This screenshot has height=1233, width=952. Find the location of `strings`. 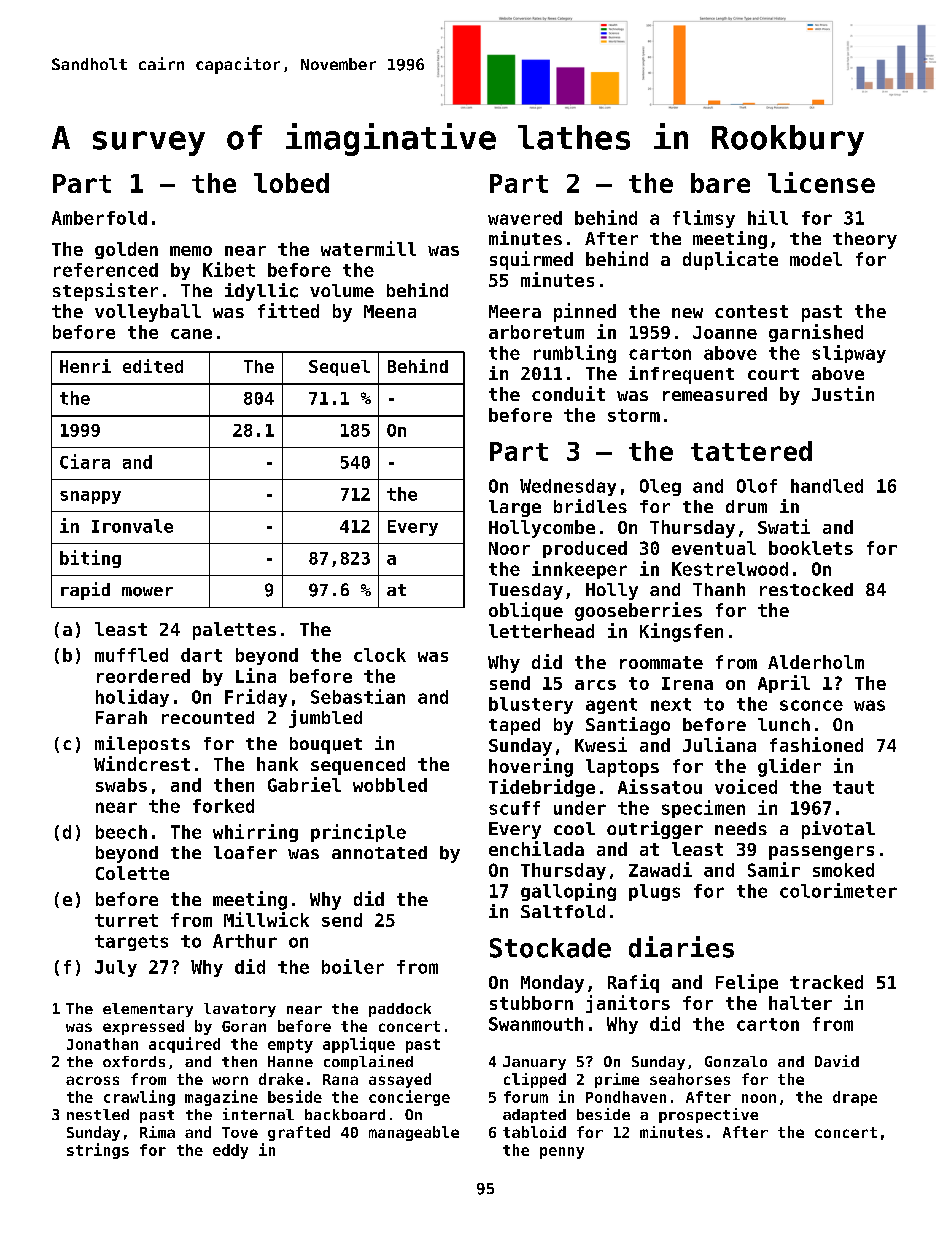

strings is located at coordinates (98, 1151).
